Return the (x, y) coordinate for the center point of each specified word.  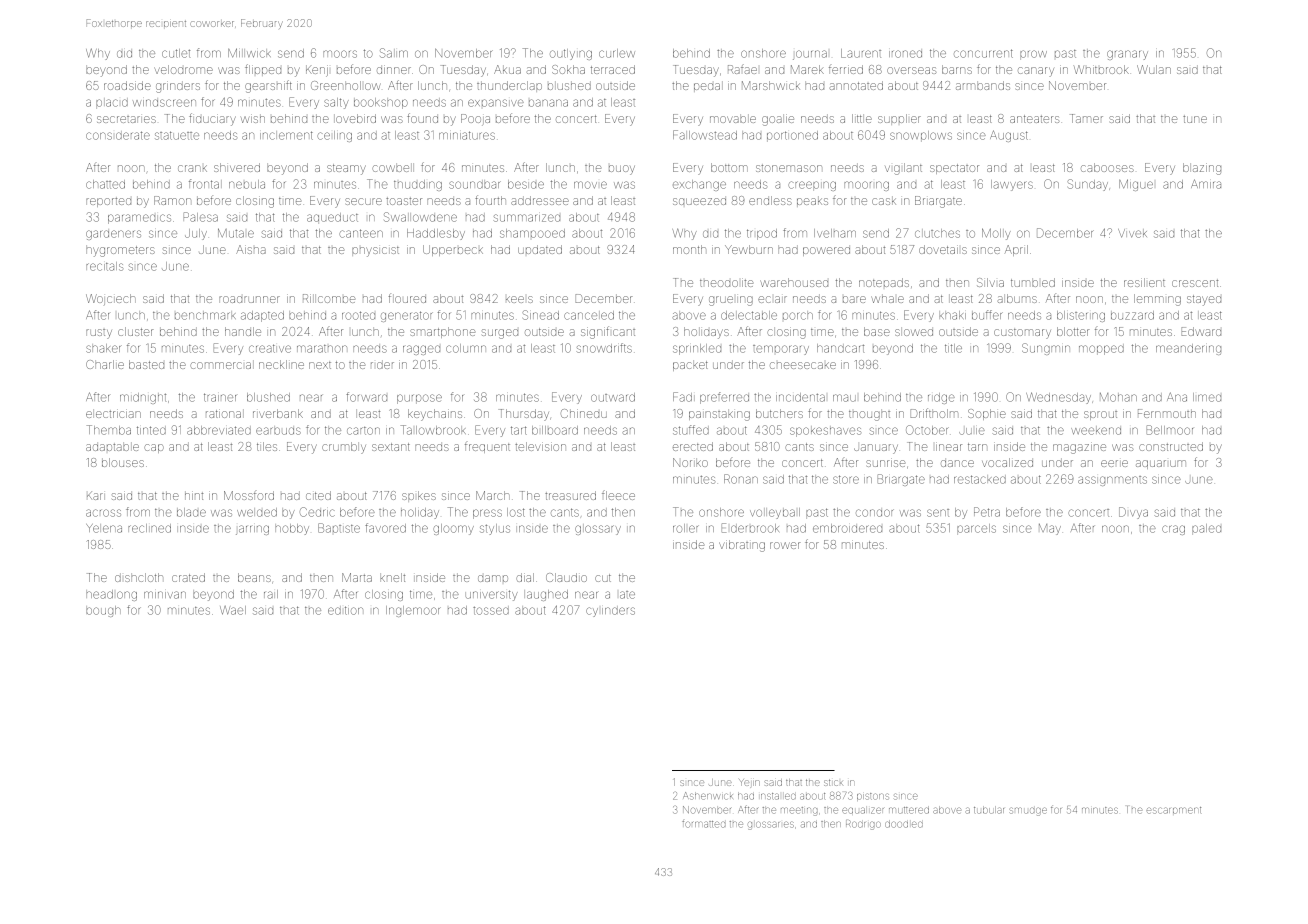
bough (103, 611)
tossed (491, 611)
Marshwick (771, 85)
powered (826, 251)
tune (1195, 119)
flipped (263, 70)
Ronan (741, 479)
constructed (1171, 446)
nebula (247, 184)
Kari (95, 495)
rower (785, 545)
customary (1022, 334)
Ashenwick (708, 796)
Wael (233, 610)
